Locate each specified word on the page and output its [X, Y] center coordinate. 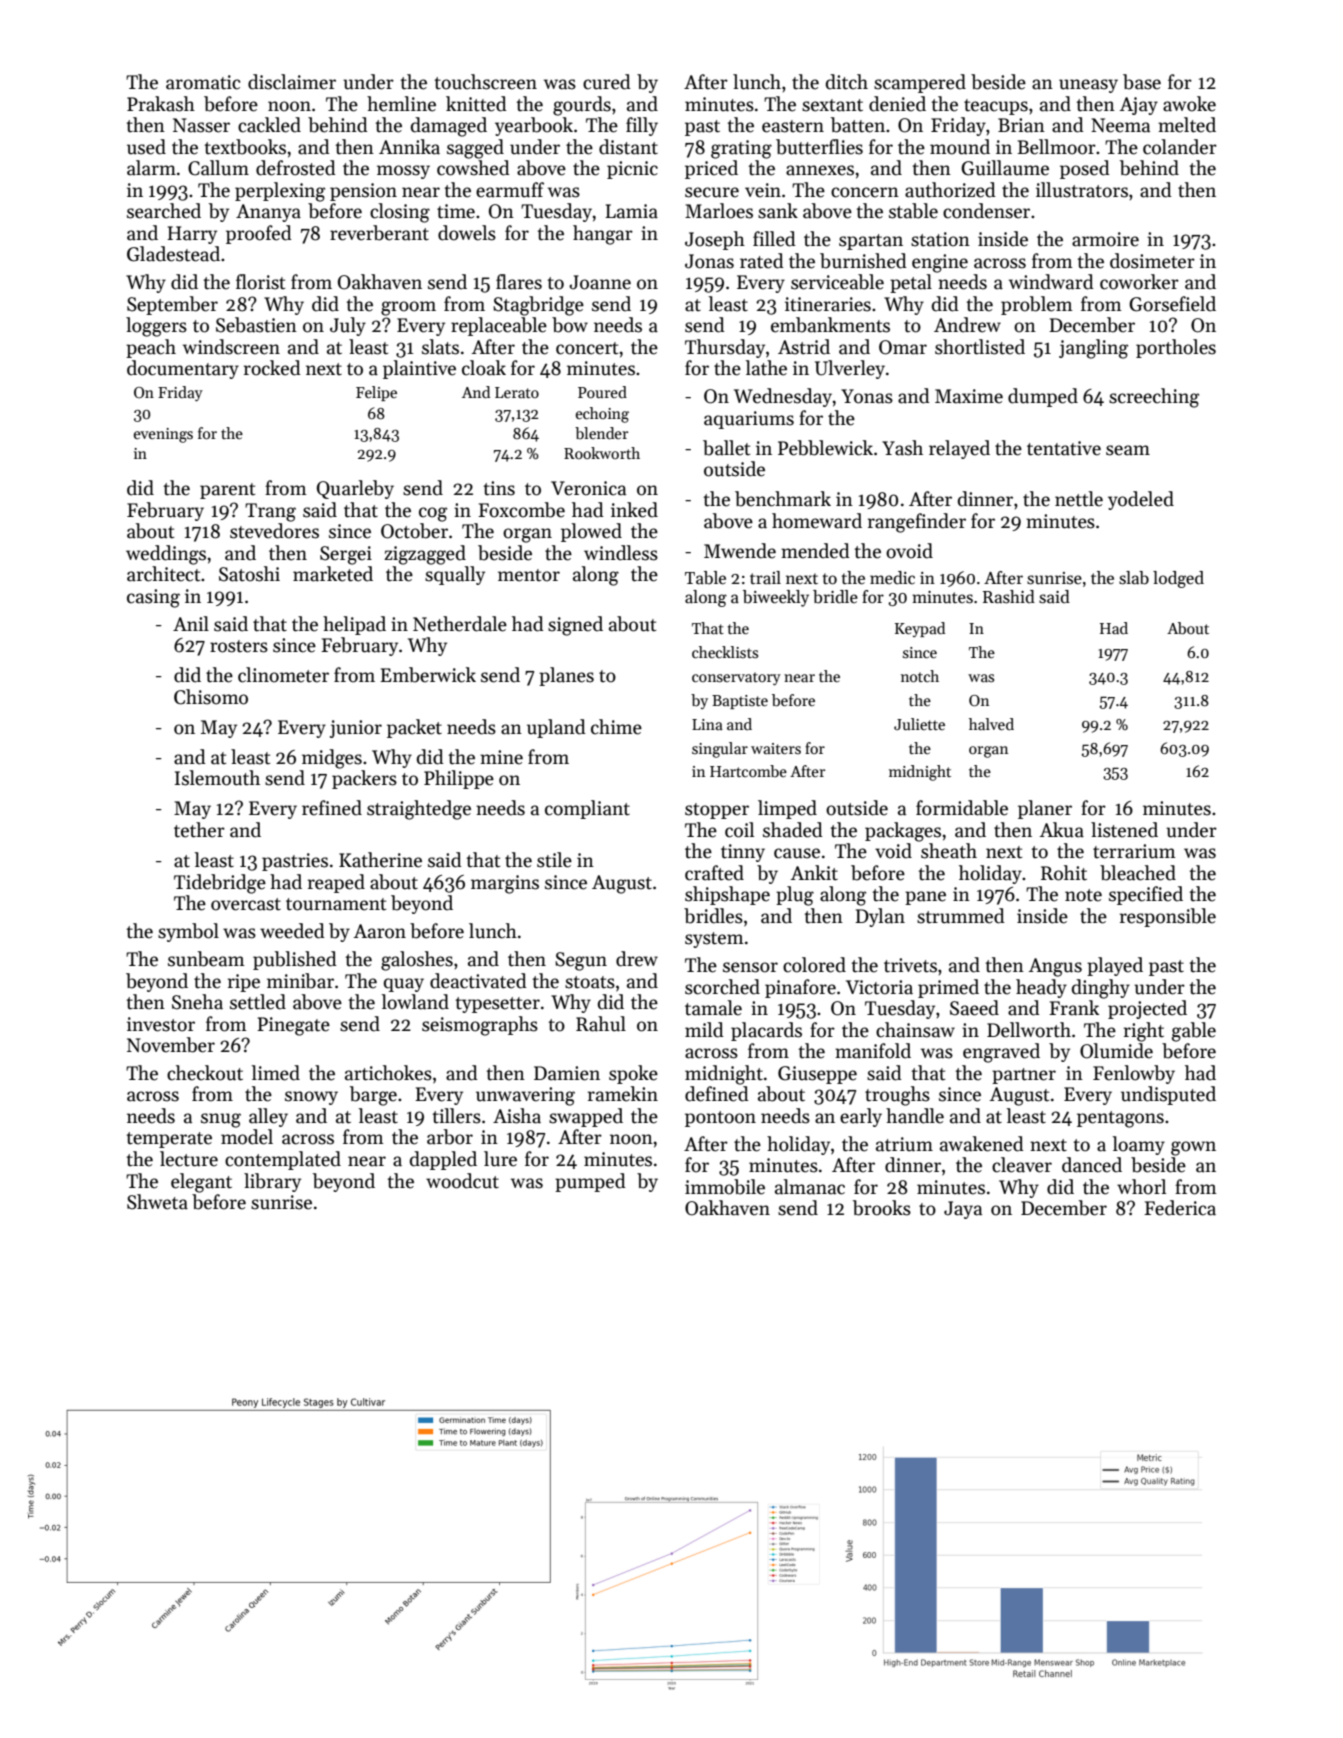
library [272, 1182]
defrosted [296, 168]
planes [566, 676]
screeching [1154, 398]
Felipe [376, 393]
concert [587, 348]
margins [505, 884]
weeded [292, 931]
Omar [903, 347]
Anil [191, 623]
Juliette [919, 724]
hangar [603, 235]
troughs [897, 1096]
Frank [1074, 1008]
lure [500, 1159]
